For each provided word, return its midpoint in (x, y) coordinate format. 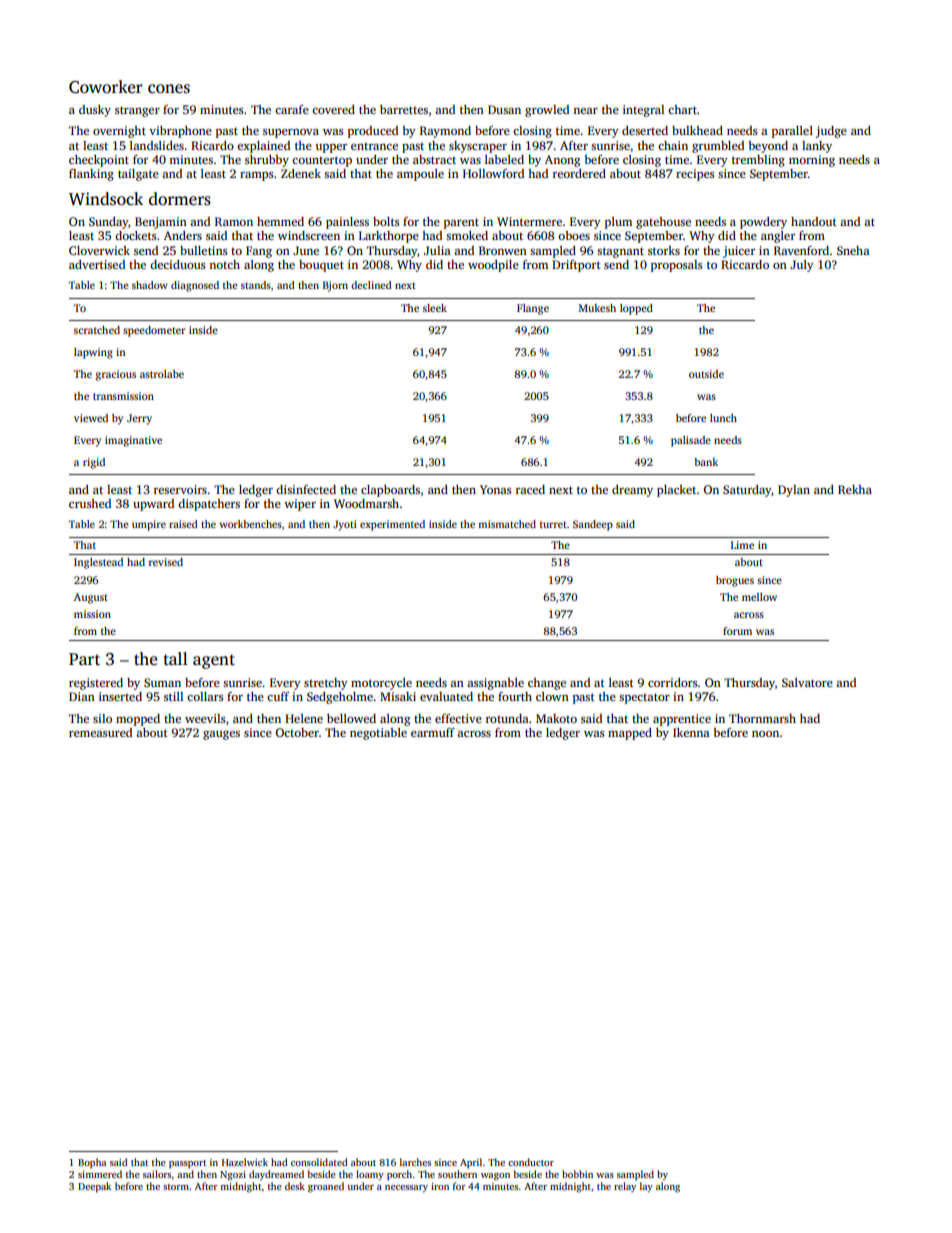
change (547, 684)
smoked (467, 235)
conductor (531, 1162)
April (471, 1163)
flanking (91, 175)
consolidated (319, 1162)
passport (187, 1164)
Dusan (504, 109)
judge (831, 132)
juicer (739, 252)
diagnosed (195, 286)
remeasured (100, 732)
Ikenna (691, 732)
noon (765, 734)
